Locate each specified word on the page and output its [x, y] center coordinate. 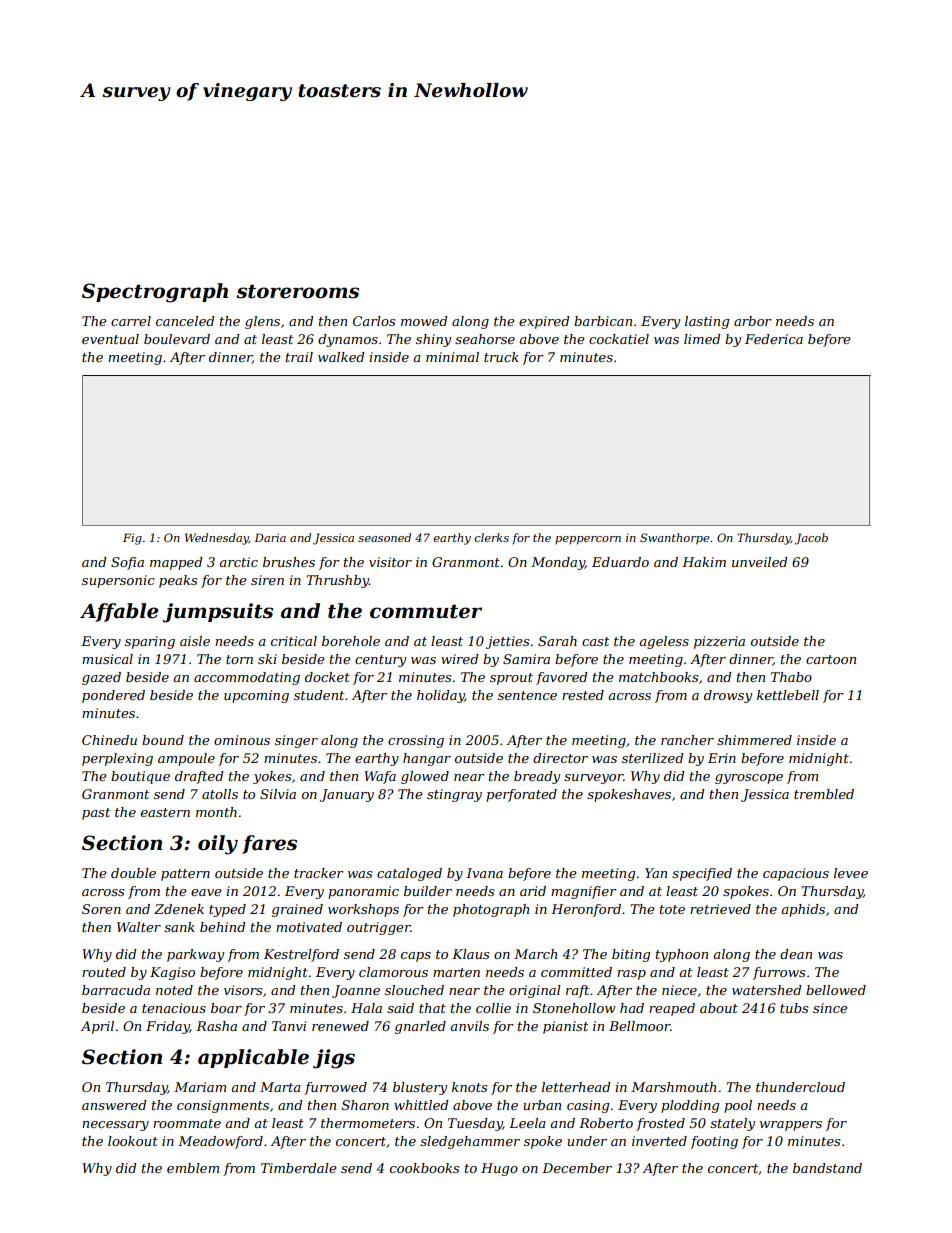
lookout [133, 1141]
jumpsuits [218, 613]
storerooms [297, 291]
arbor [753, 321]
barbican [603, 321]
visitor [390, 562]
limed [702, 339]
